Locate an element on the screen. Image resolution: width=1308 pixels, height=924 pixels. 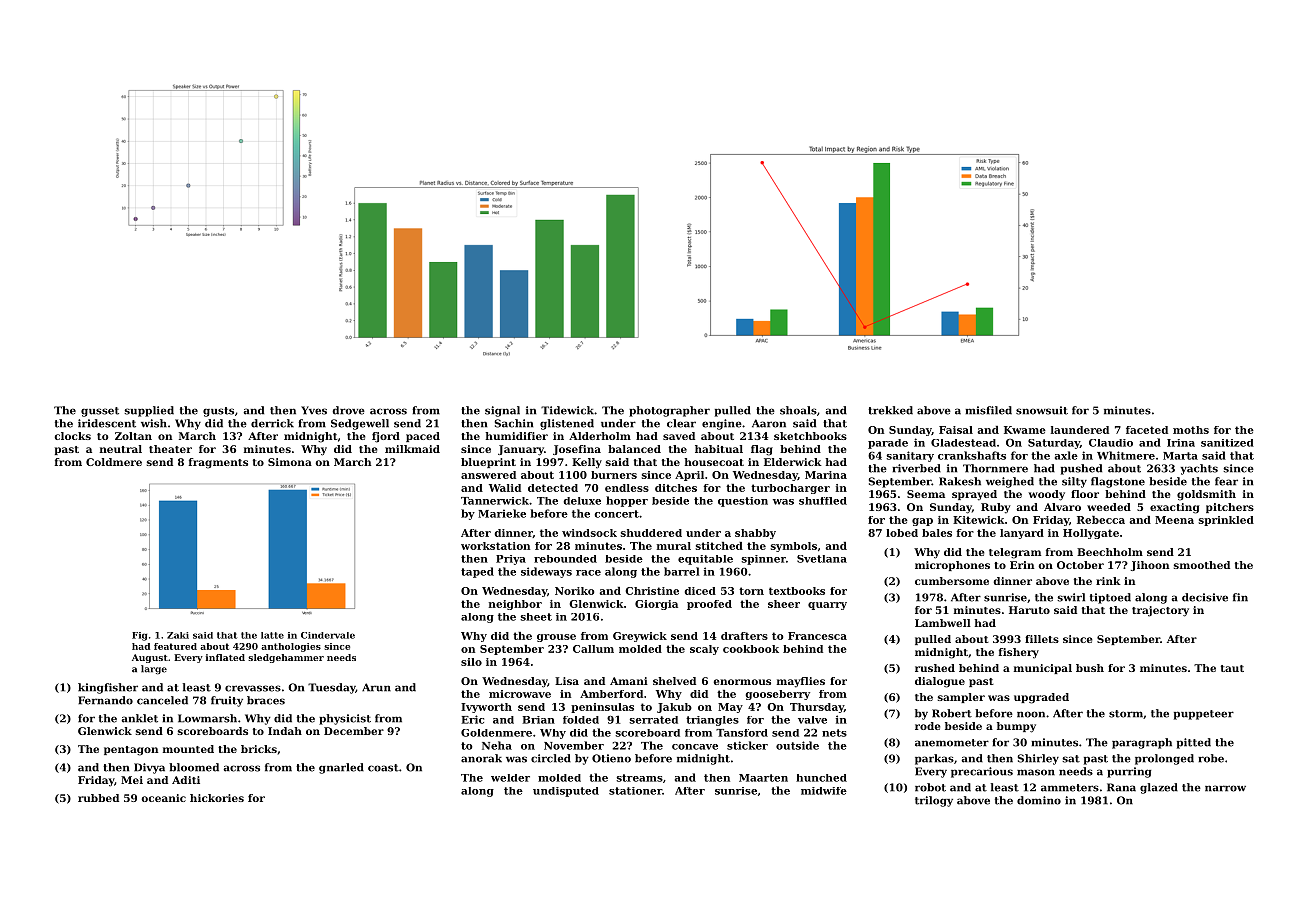
swirl is located at coordinates (1071, 597).
